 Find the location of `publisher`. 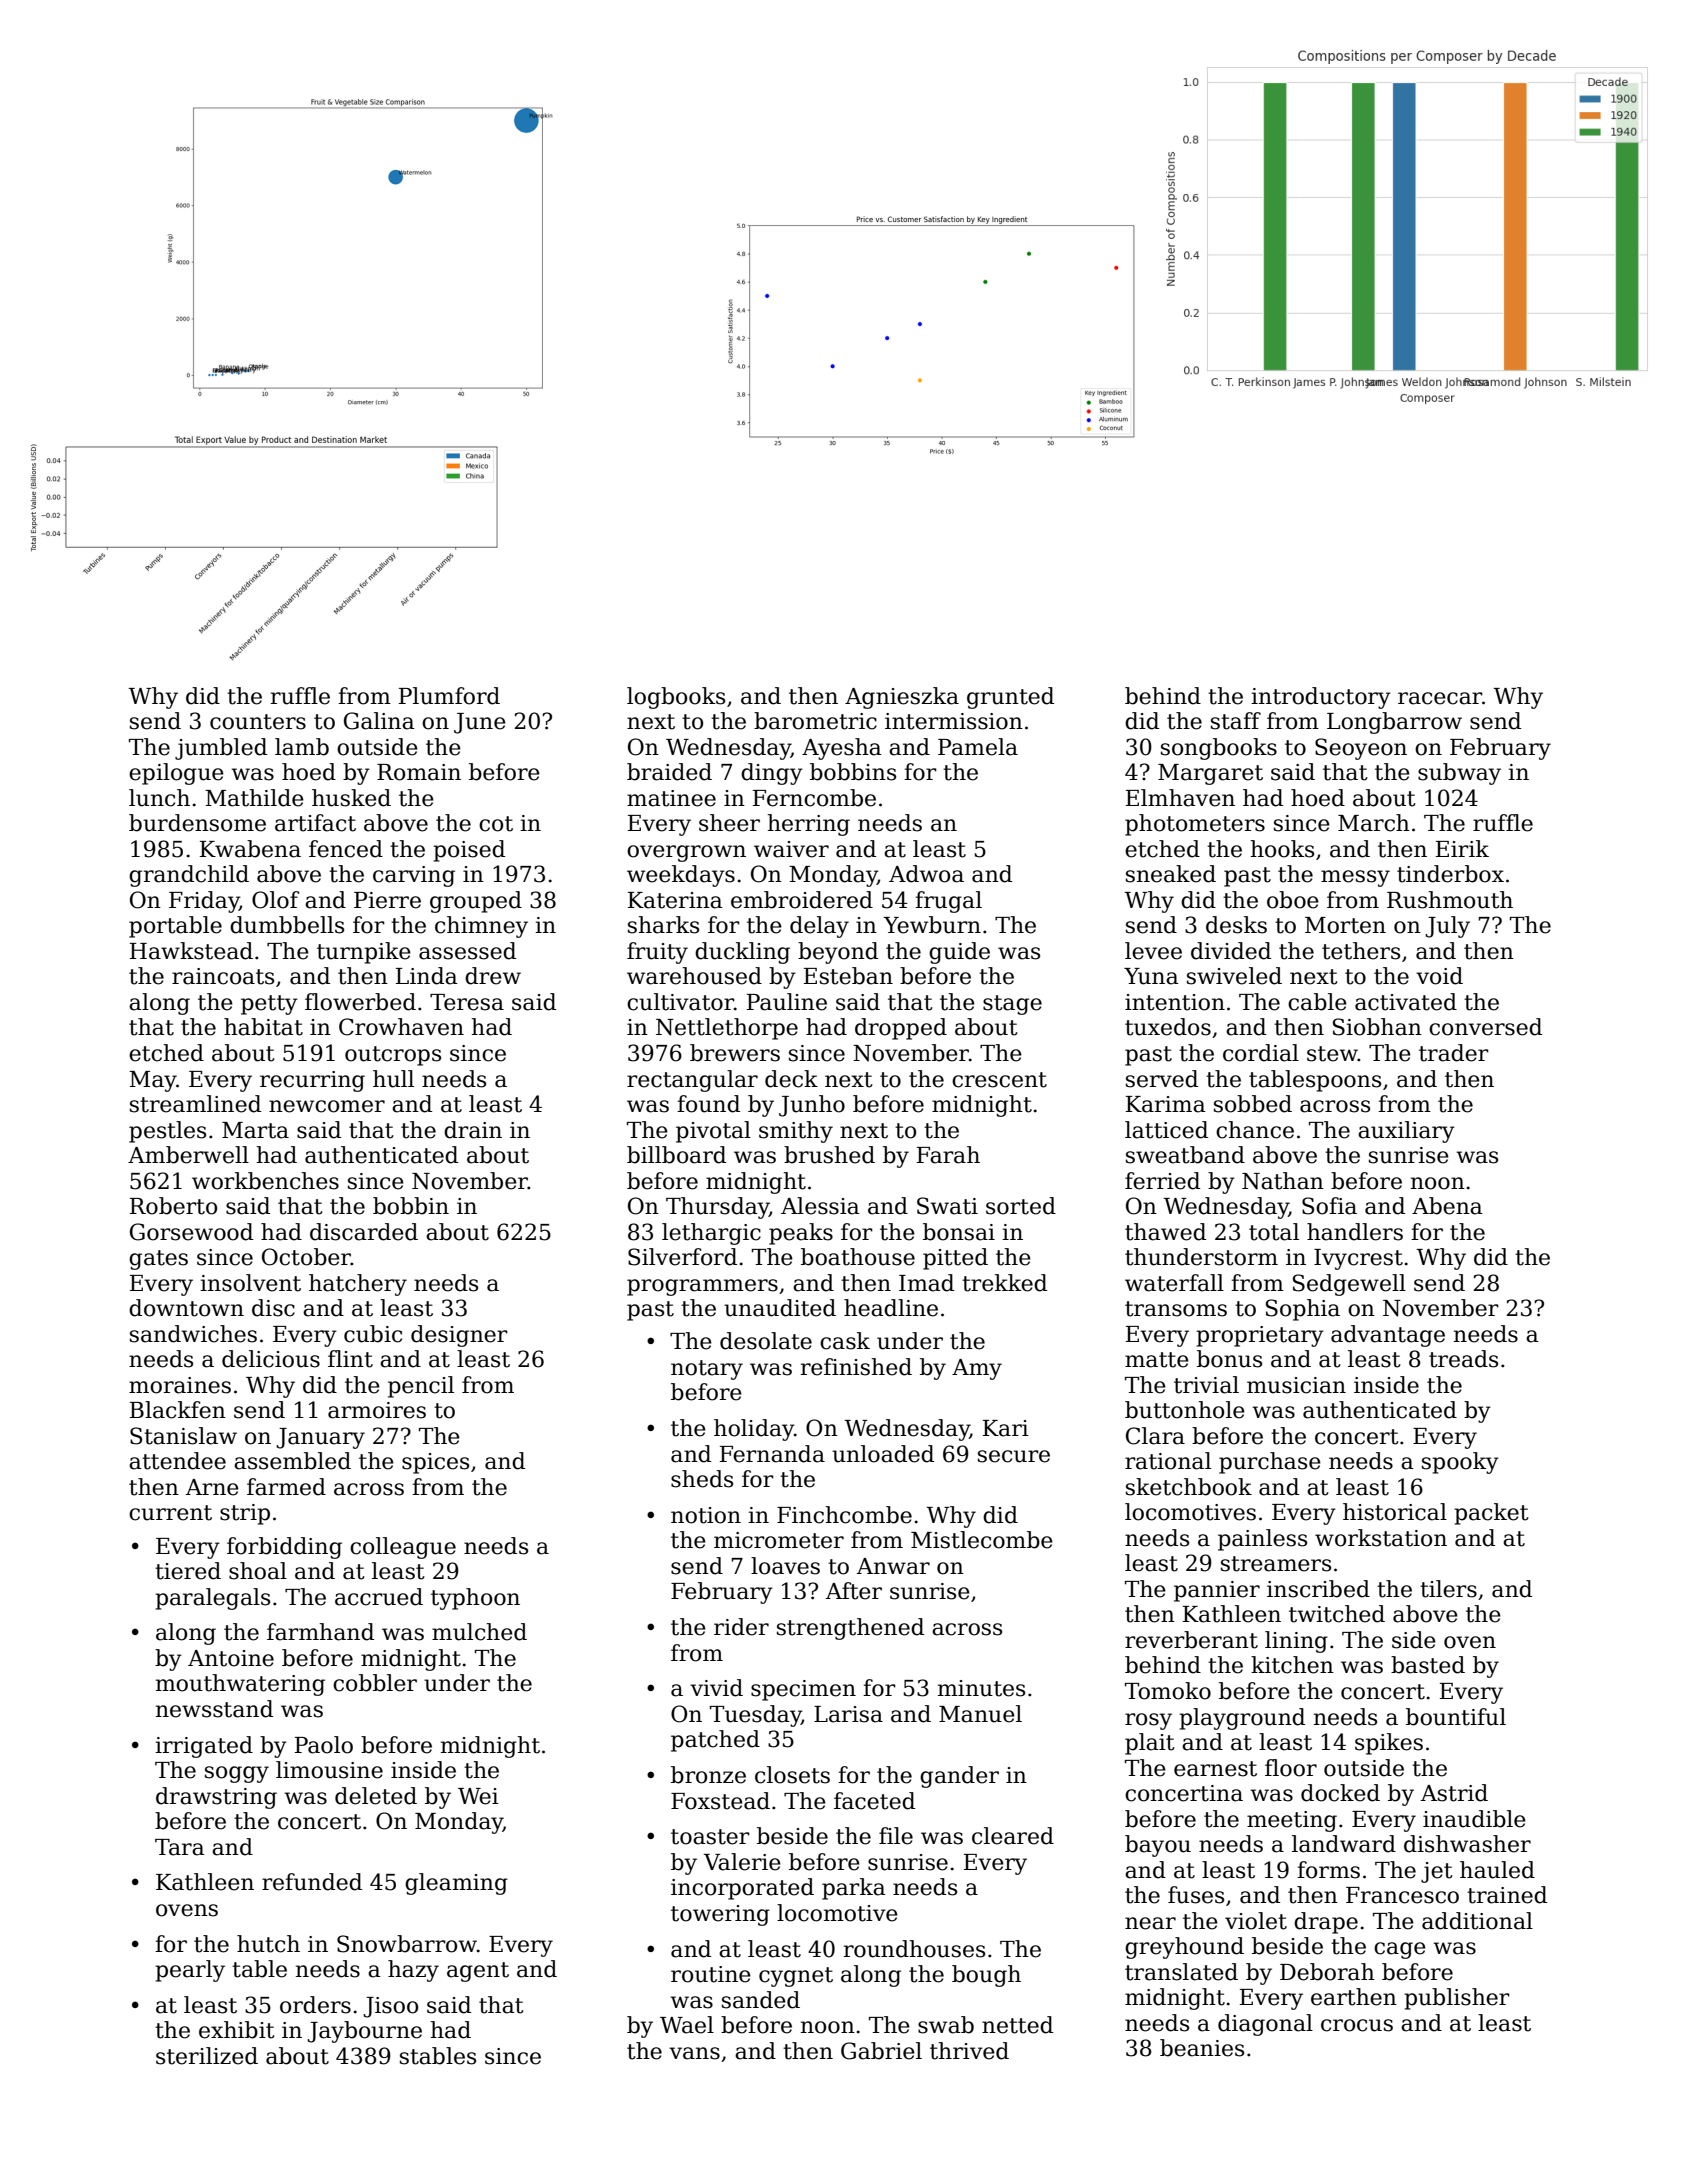

publisher is located at coordinates (1457, 1999).
